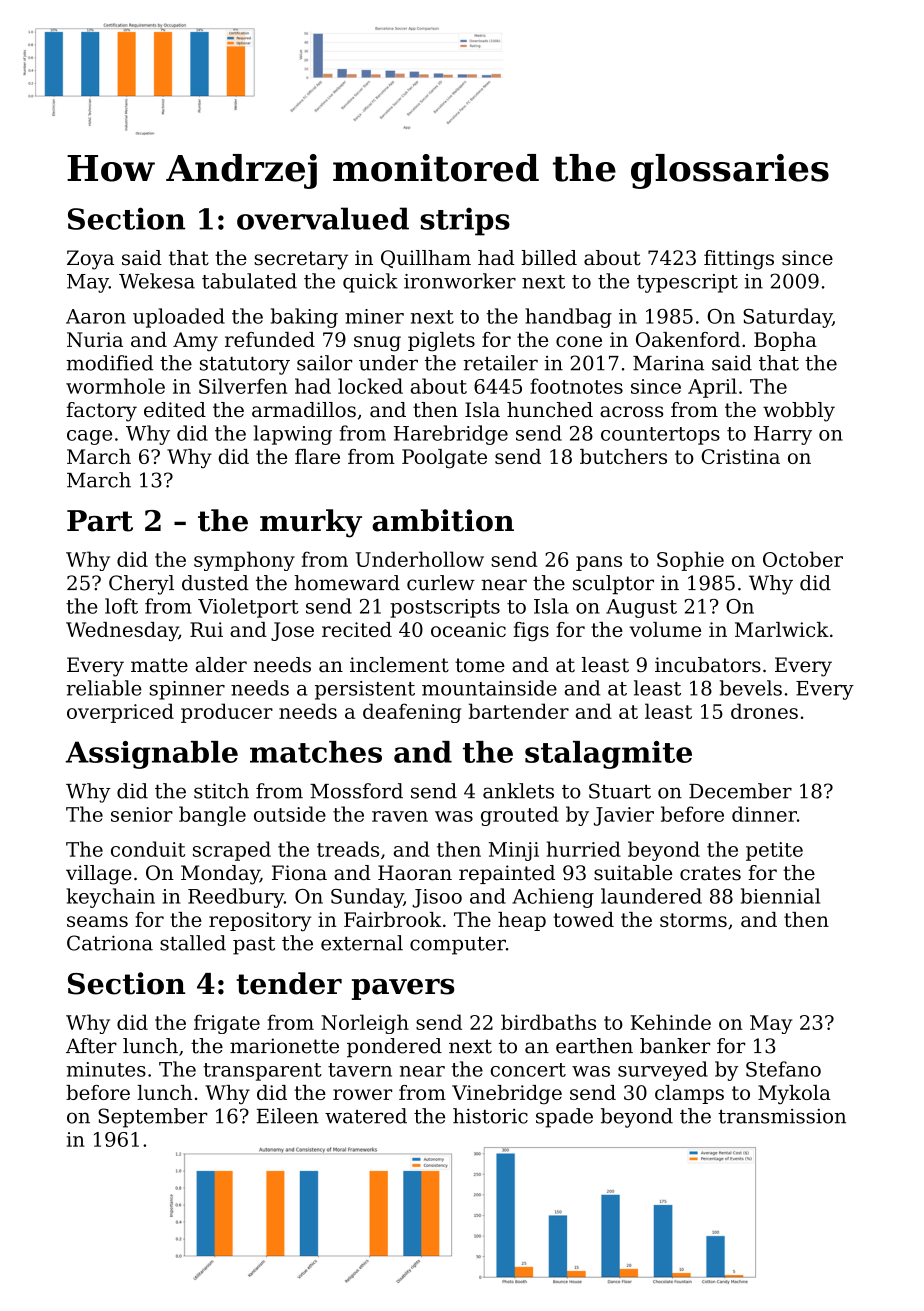  Describe the element at coordinates (90, 260) in the screenshot. I see `Zoya` at that location.
